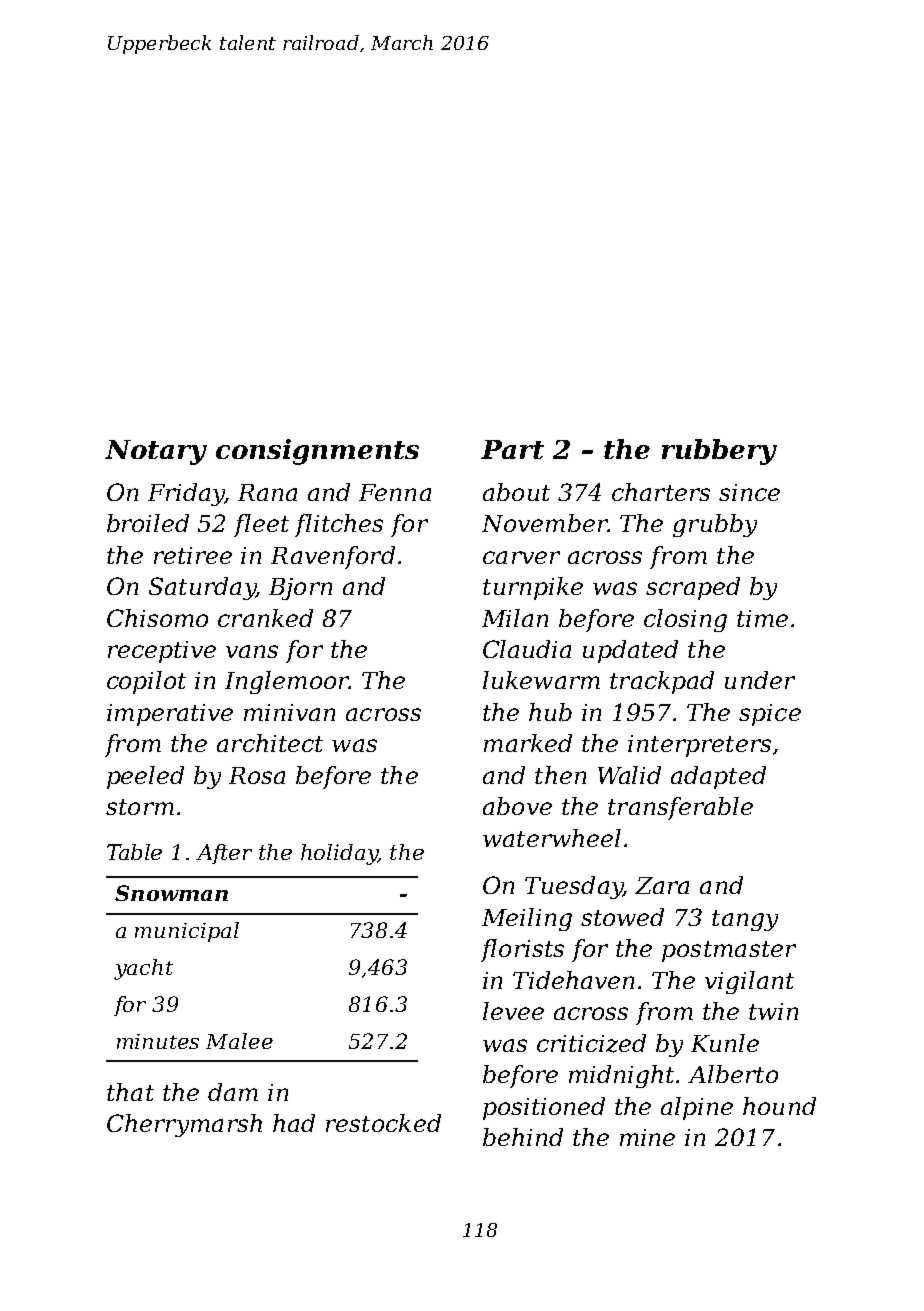 Image resolution: width=924 pixels, height=1311 pixels. What do you see at coordinates (647, 1137) in the image?
I see `mine` at bounding box center [647, 1137].
